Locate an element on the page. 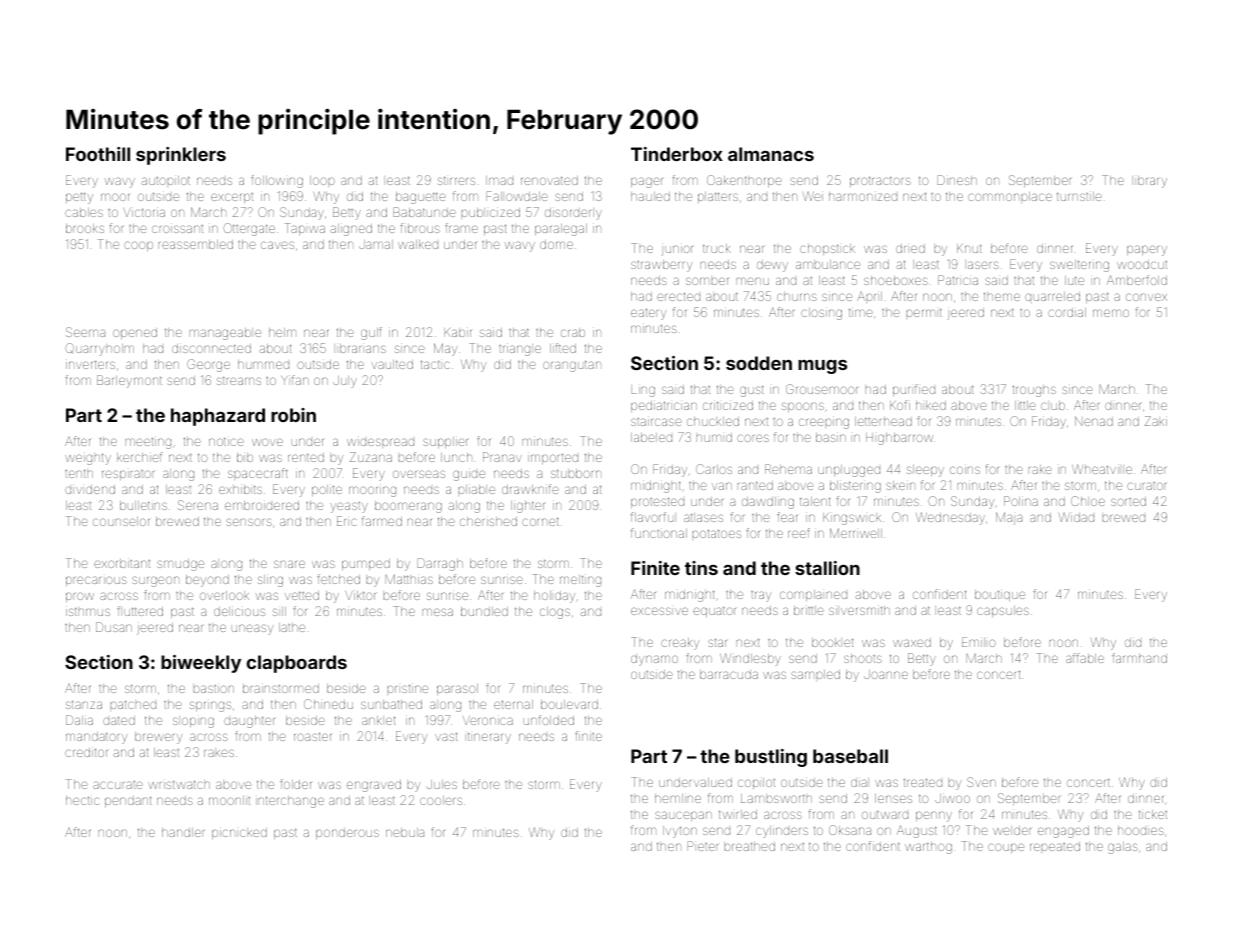 This page has width=1233, height=952. coins is located at coordinates (965, 470).
